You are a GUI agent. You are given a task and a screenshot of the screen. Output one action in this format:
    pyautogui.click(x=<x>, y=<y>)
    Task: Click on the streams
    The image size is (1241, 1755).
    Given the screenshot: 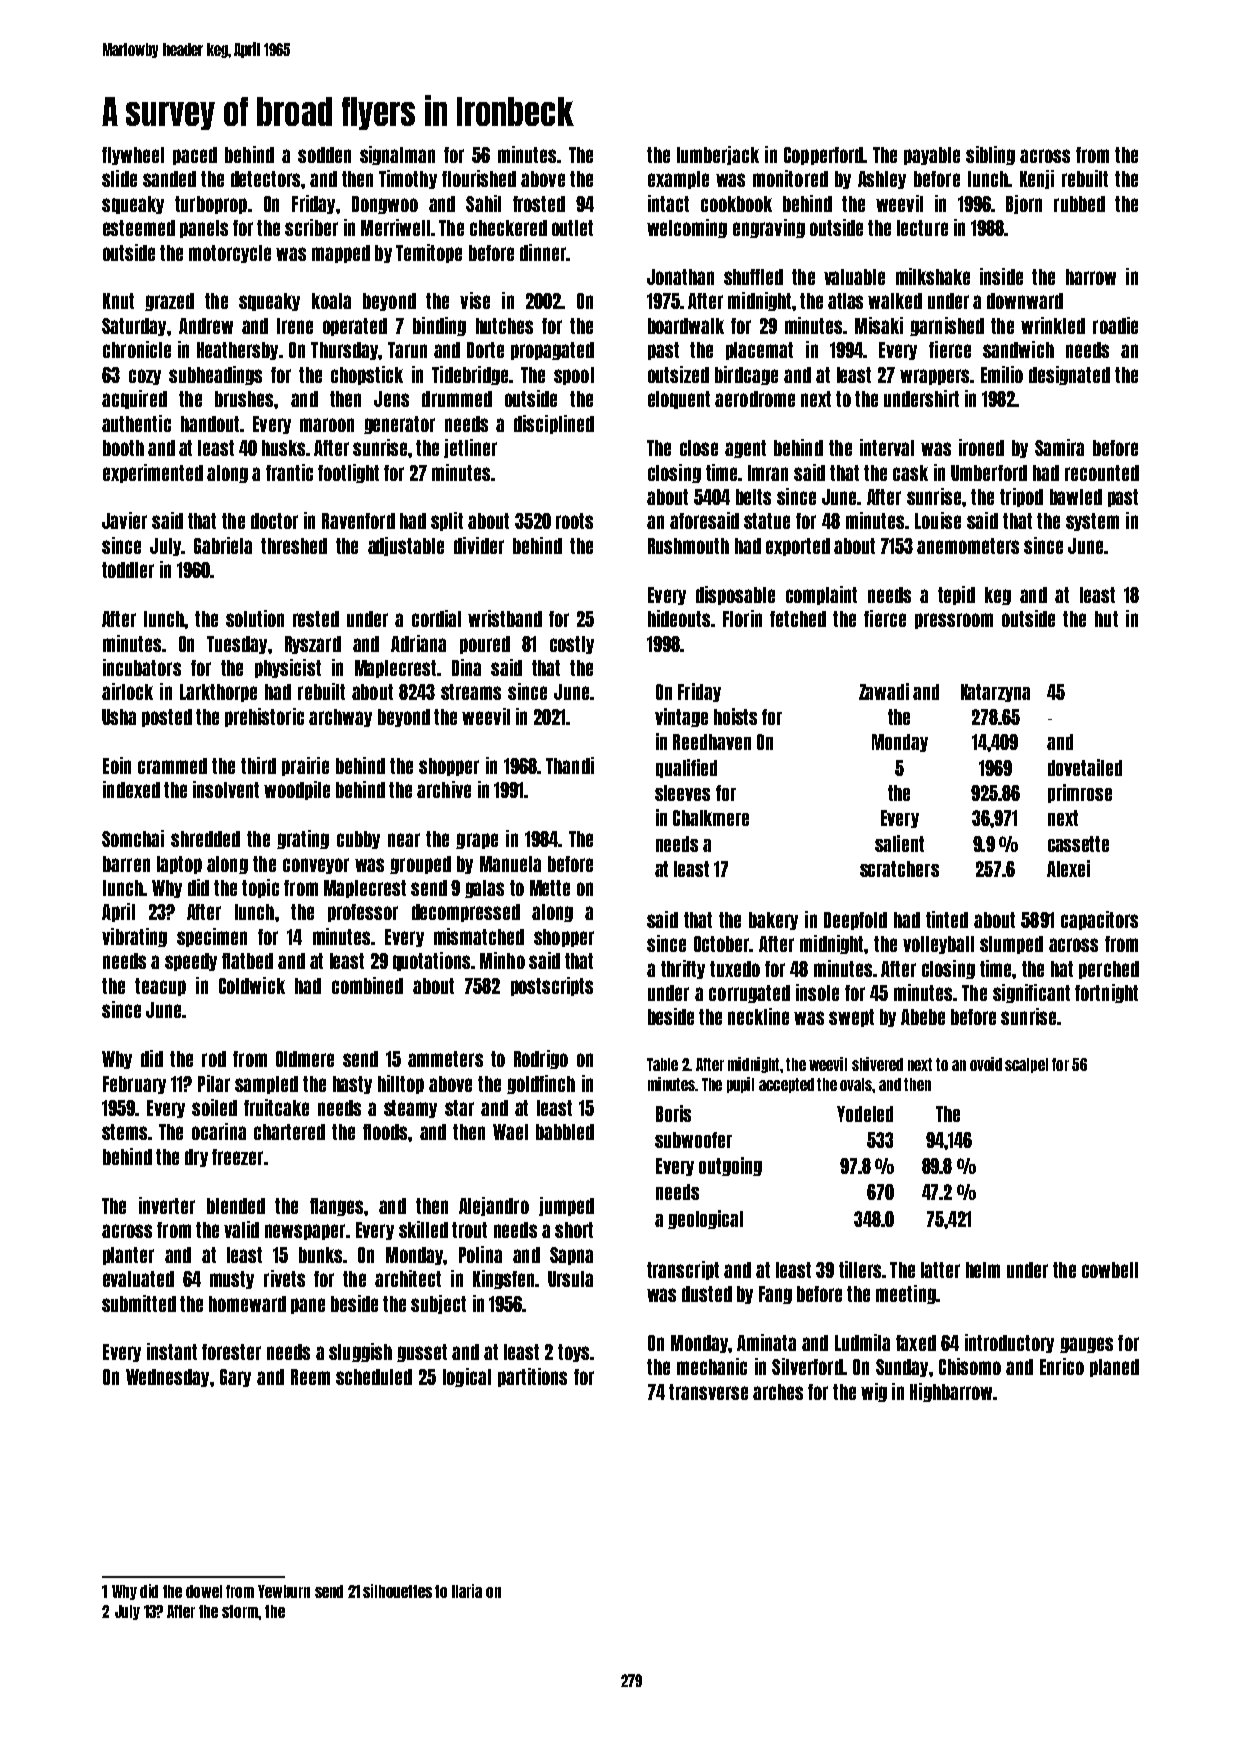 What is the action you would take?
    pyautogui.click(x=471, y=692)
